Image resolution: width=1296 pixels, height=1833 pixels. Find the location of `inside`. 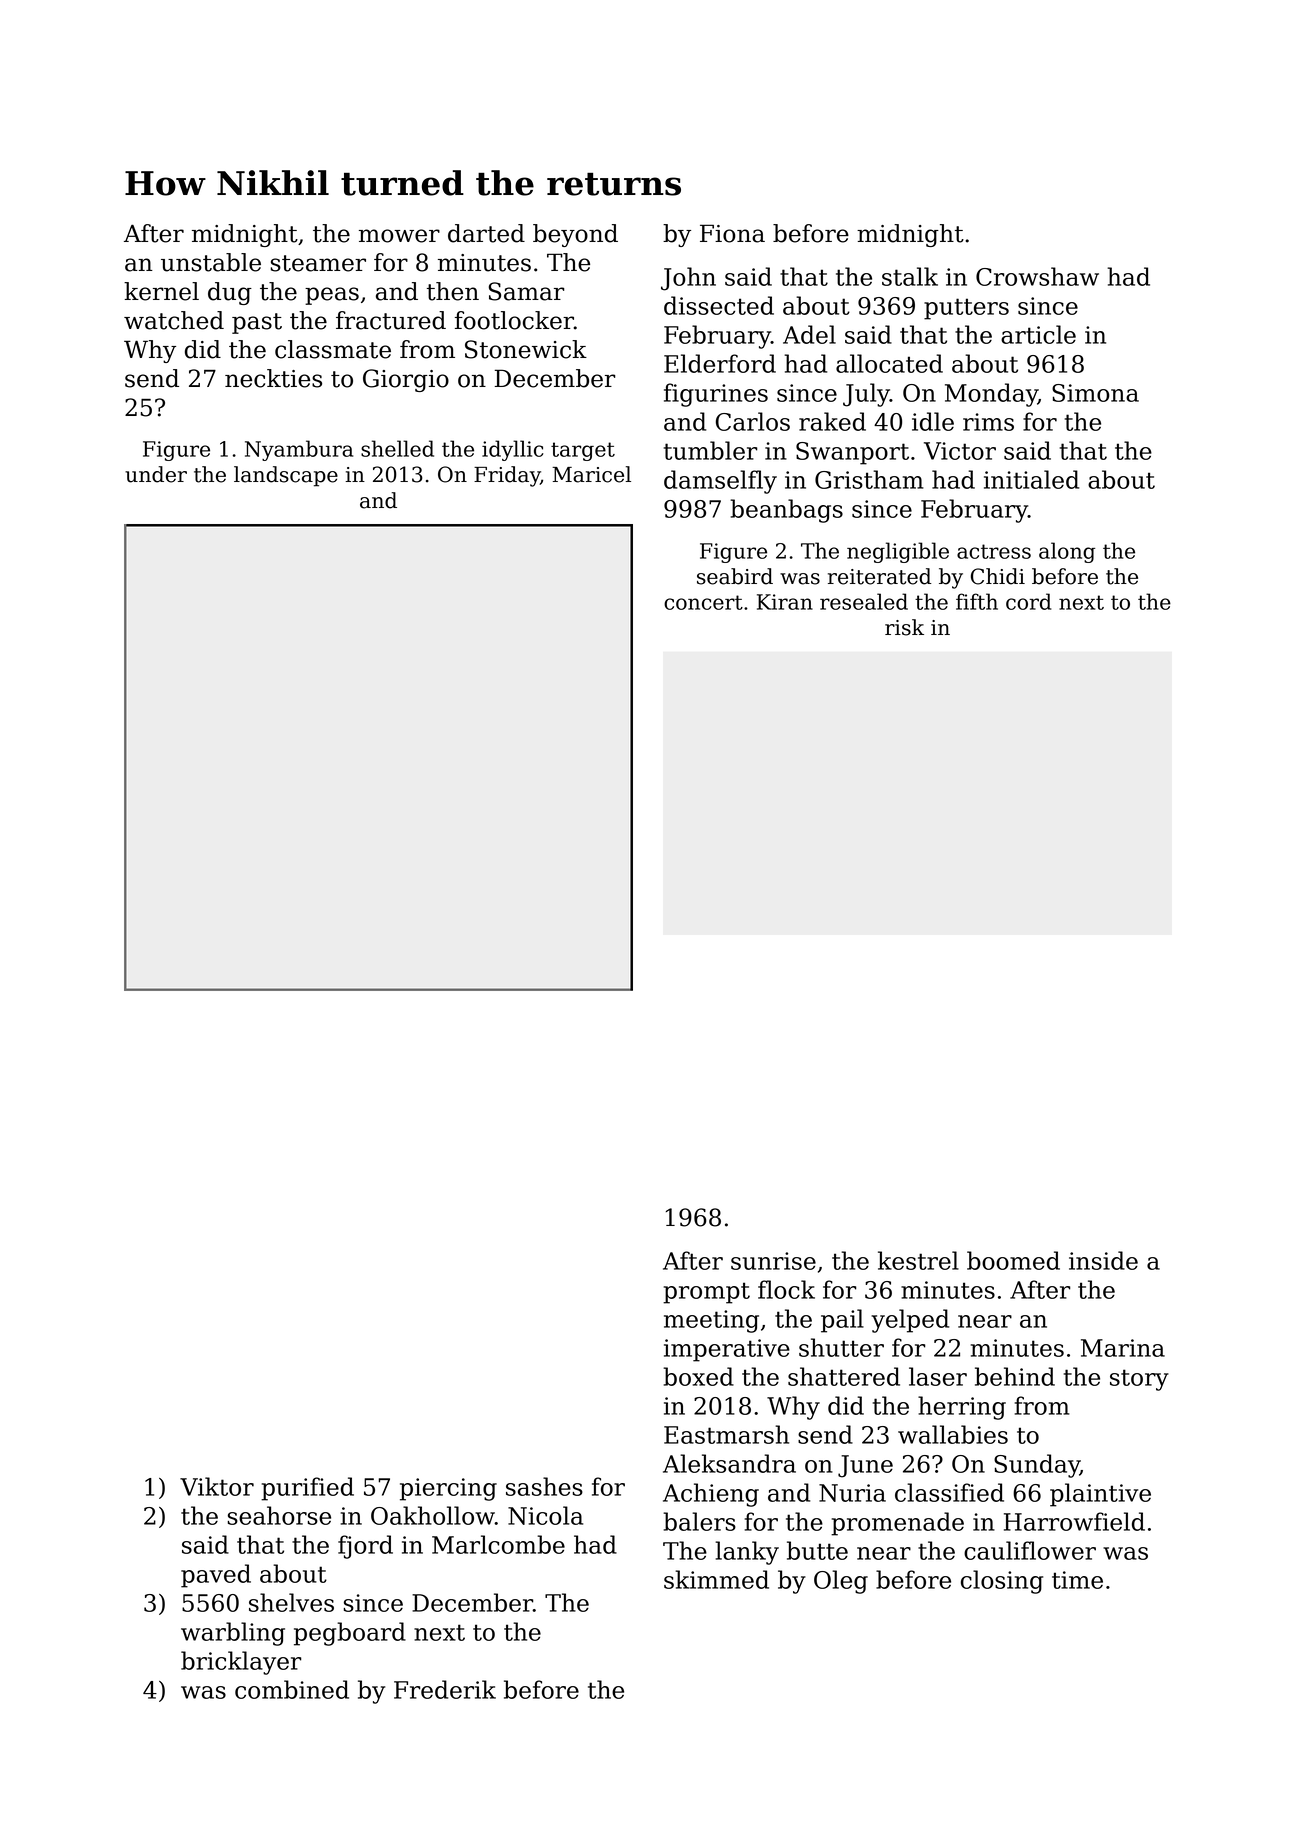

inside is located at coordinates (1103, 1260).
